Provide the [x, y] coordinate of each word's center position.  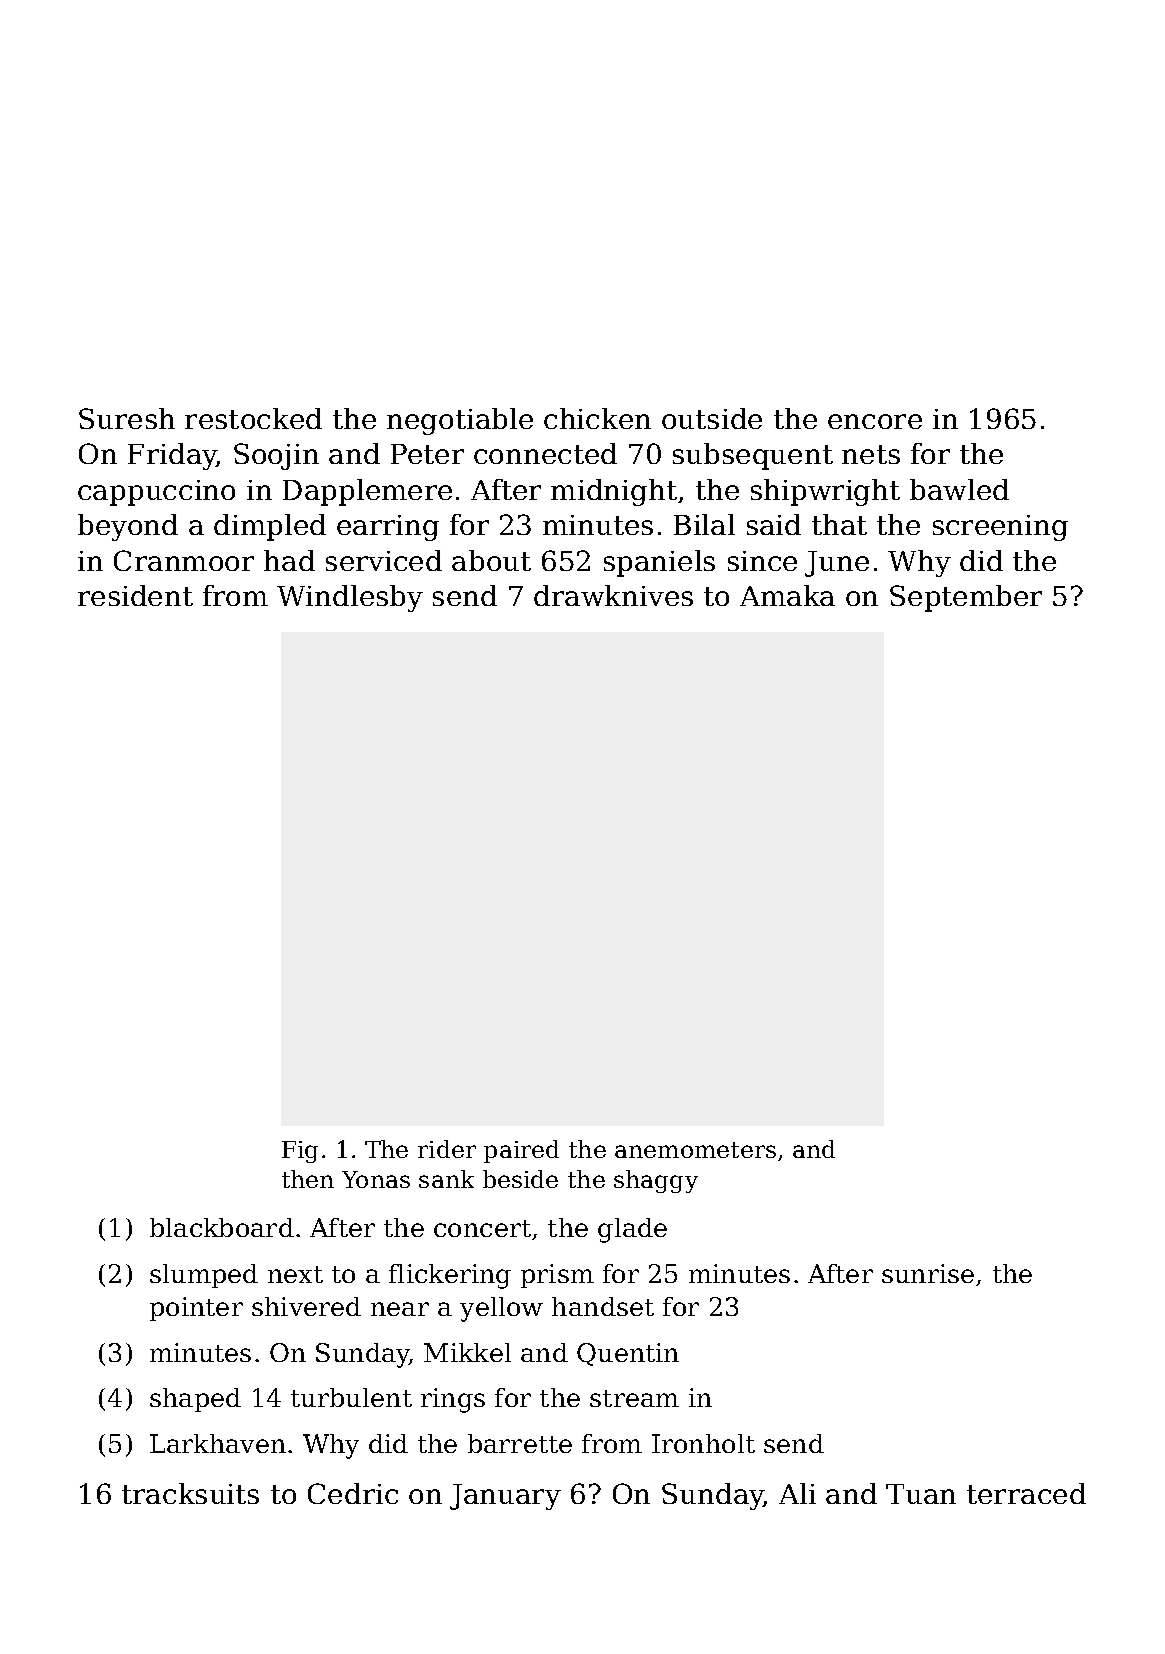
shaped [195, 1400]
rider [447, 1149]
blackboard [222, 1227]
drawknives [613, 595]
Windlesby [350, 598]
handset [603, 1306]
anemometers [695, 1150]
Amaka [787, 595]
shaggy [656, 1181]
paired [521, 1151]
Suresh [127, 418]
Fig [300, 1152]
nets [871, 454]
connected [545, 453]
